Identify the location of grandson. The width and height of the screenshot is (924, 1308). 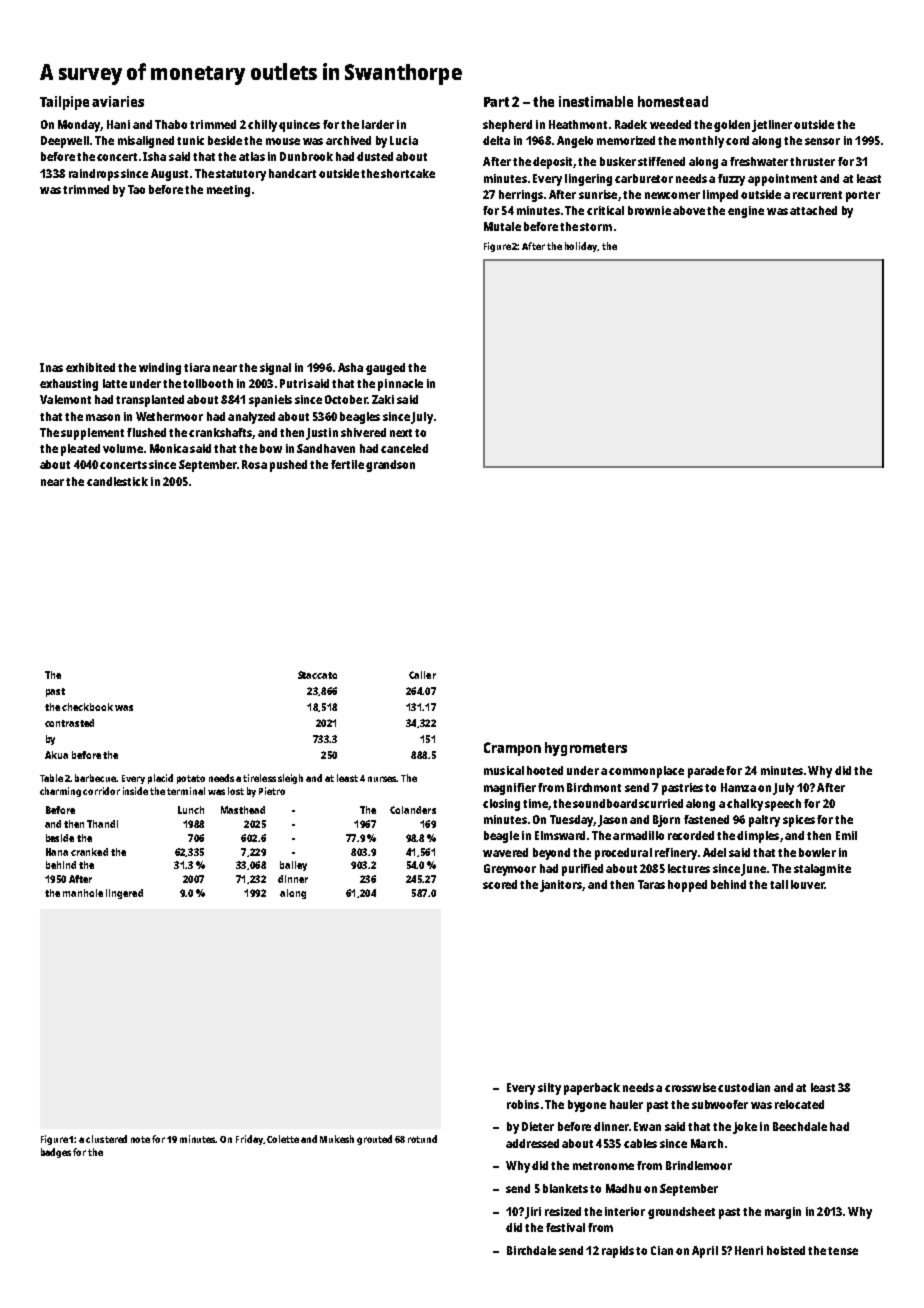
(390, 466).
